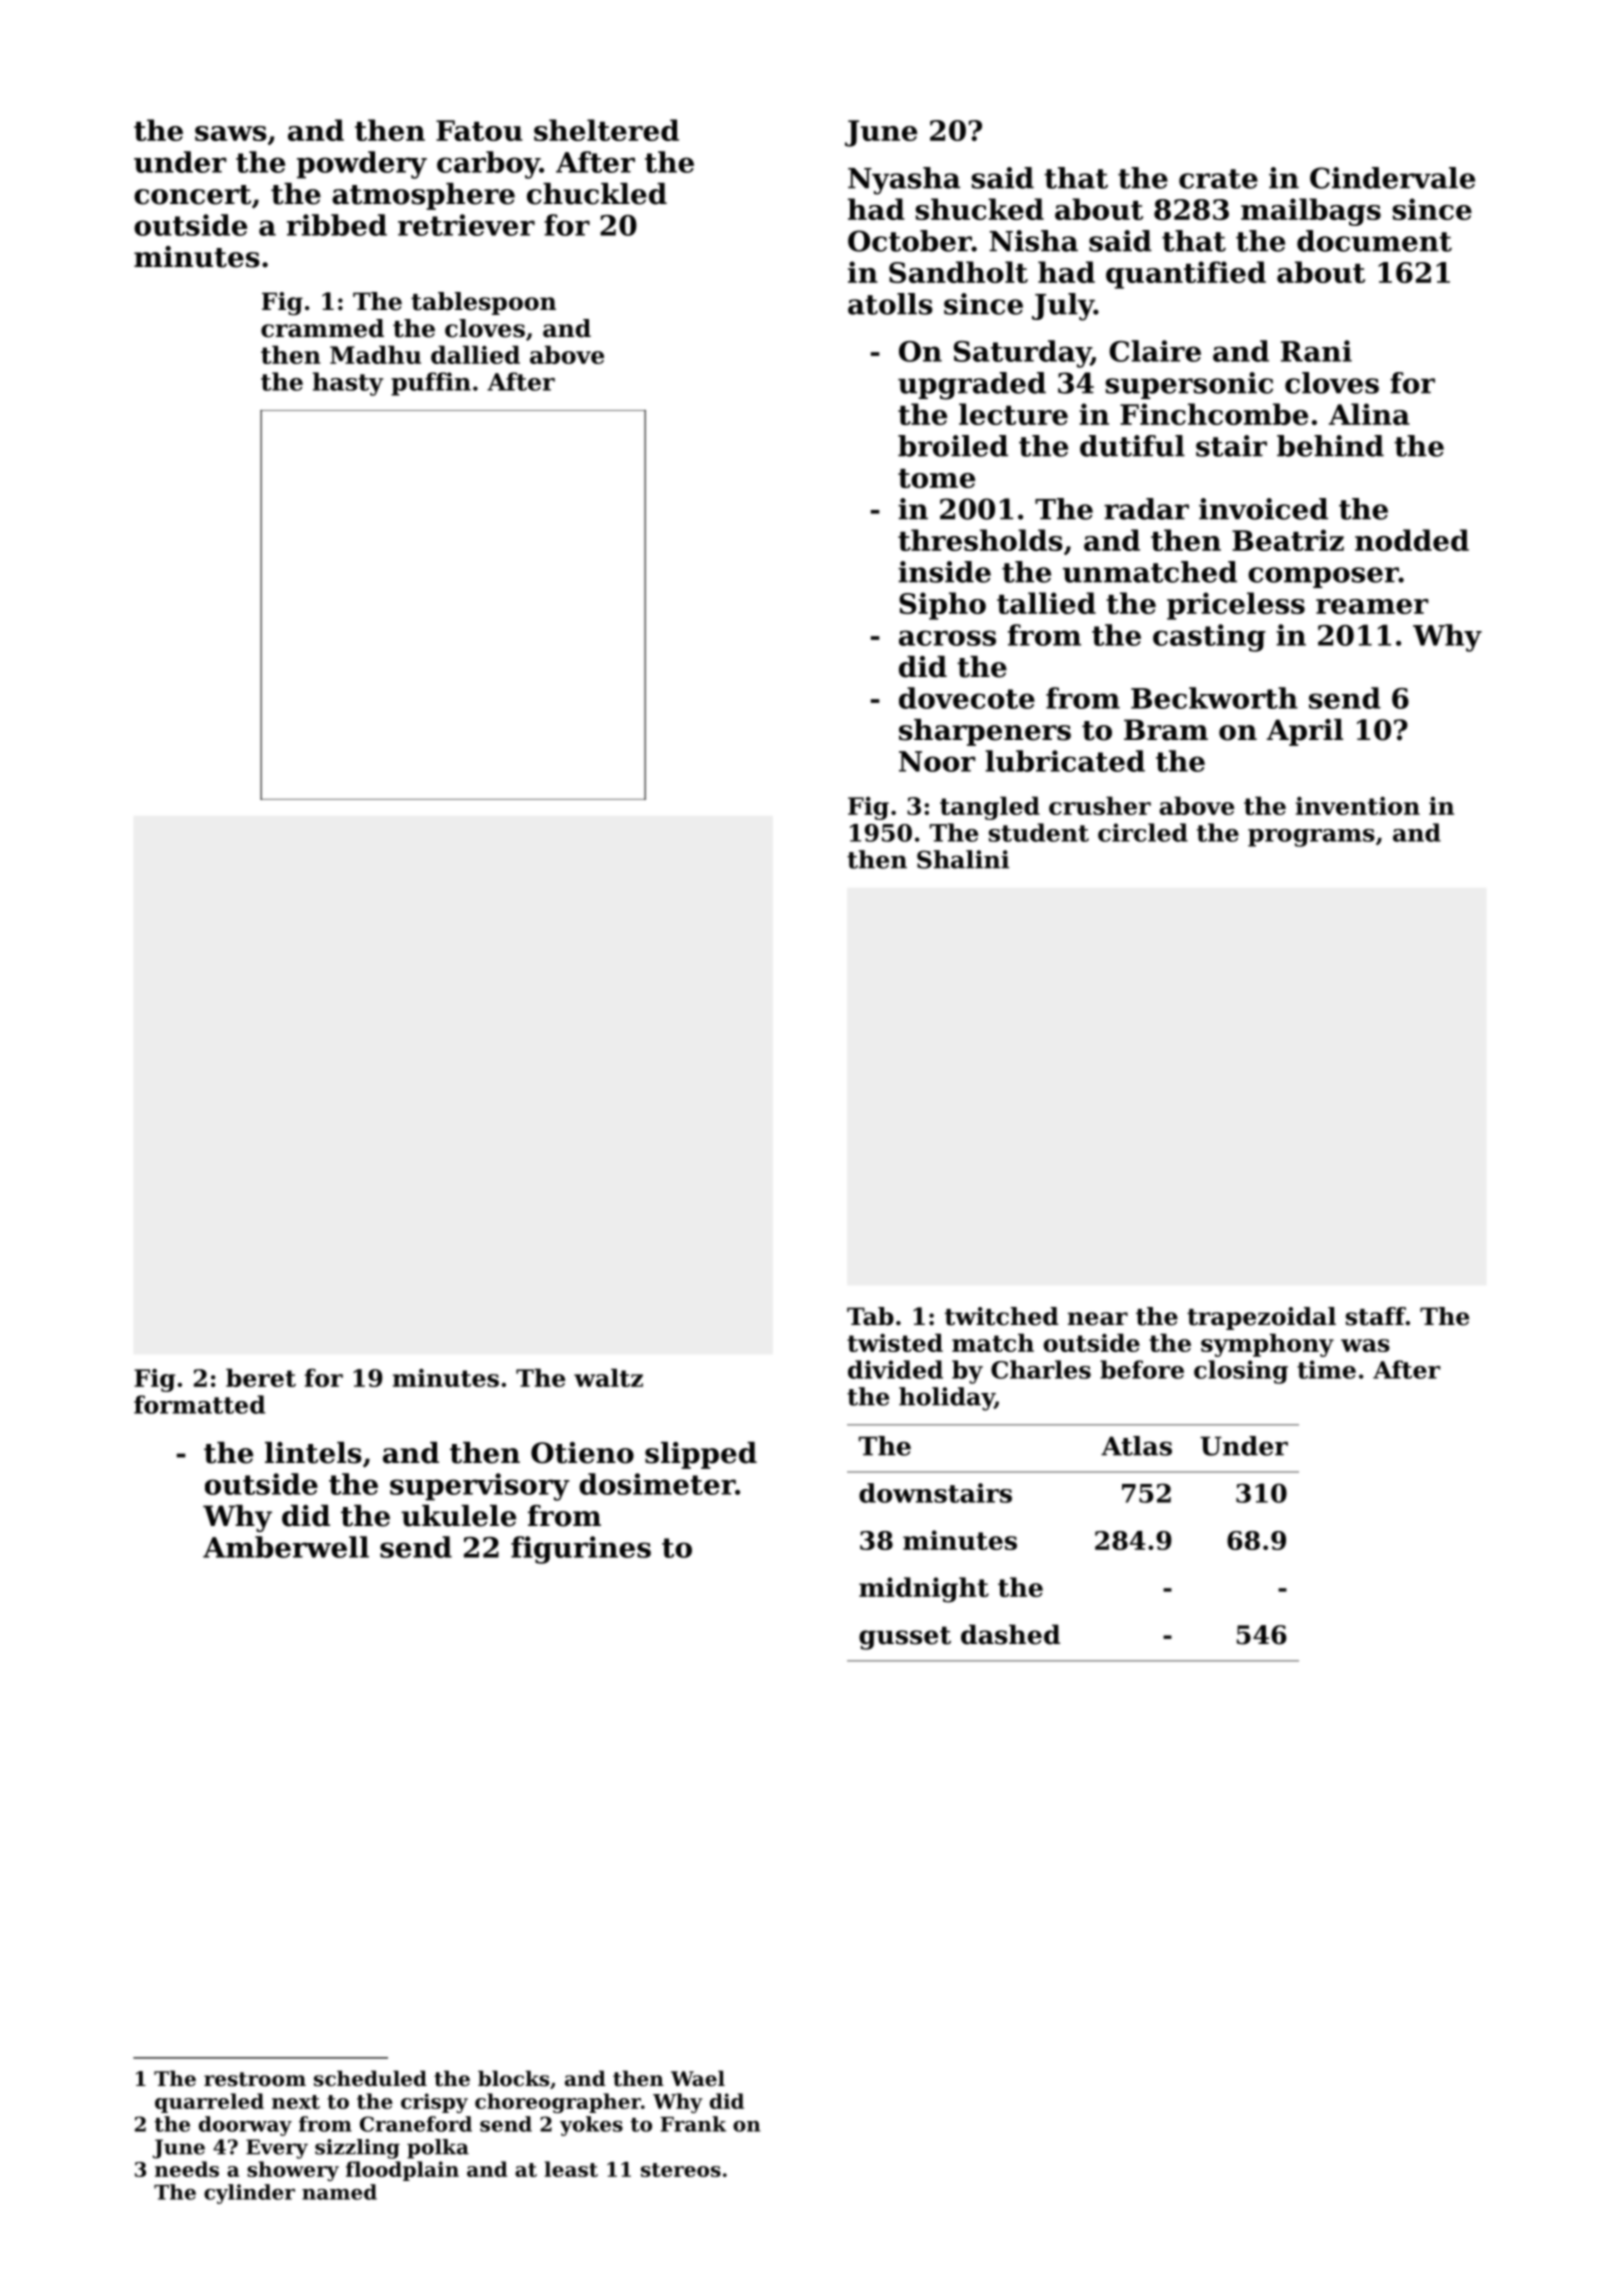 The width and height of the screenshot is (1620, 2292). I want to click on carboy, so click(488, 165).
